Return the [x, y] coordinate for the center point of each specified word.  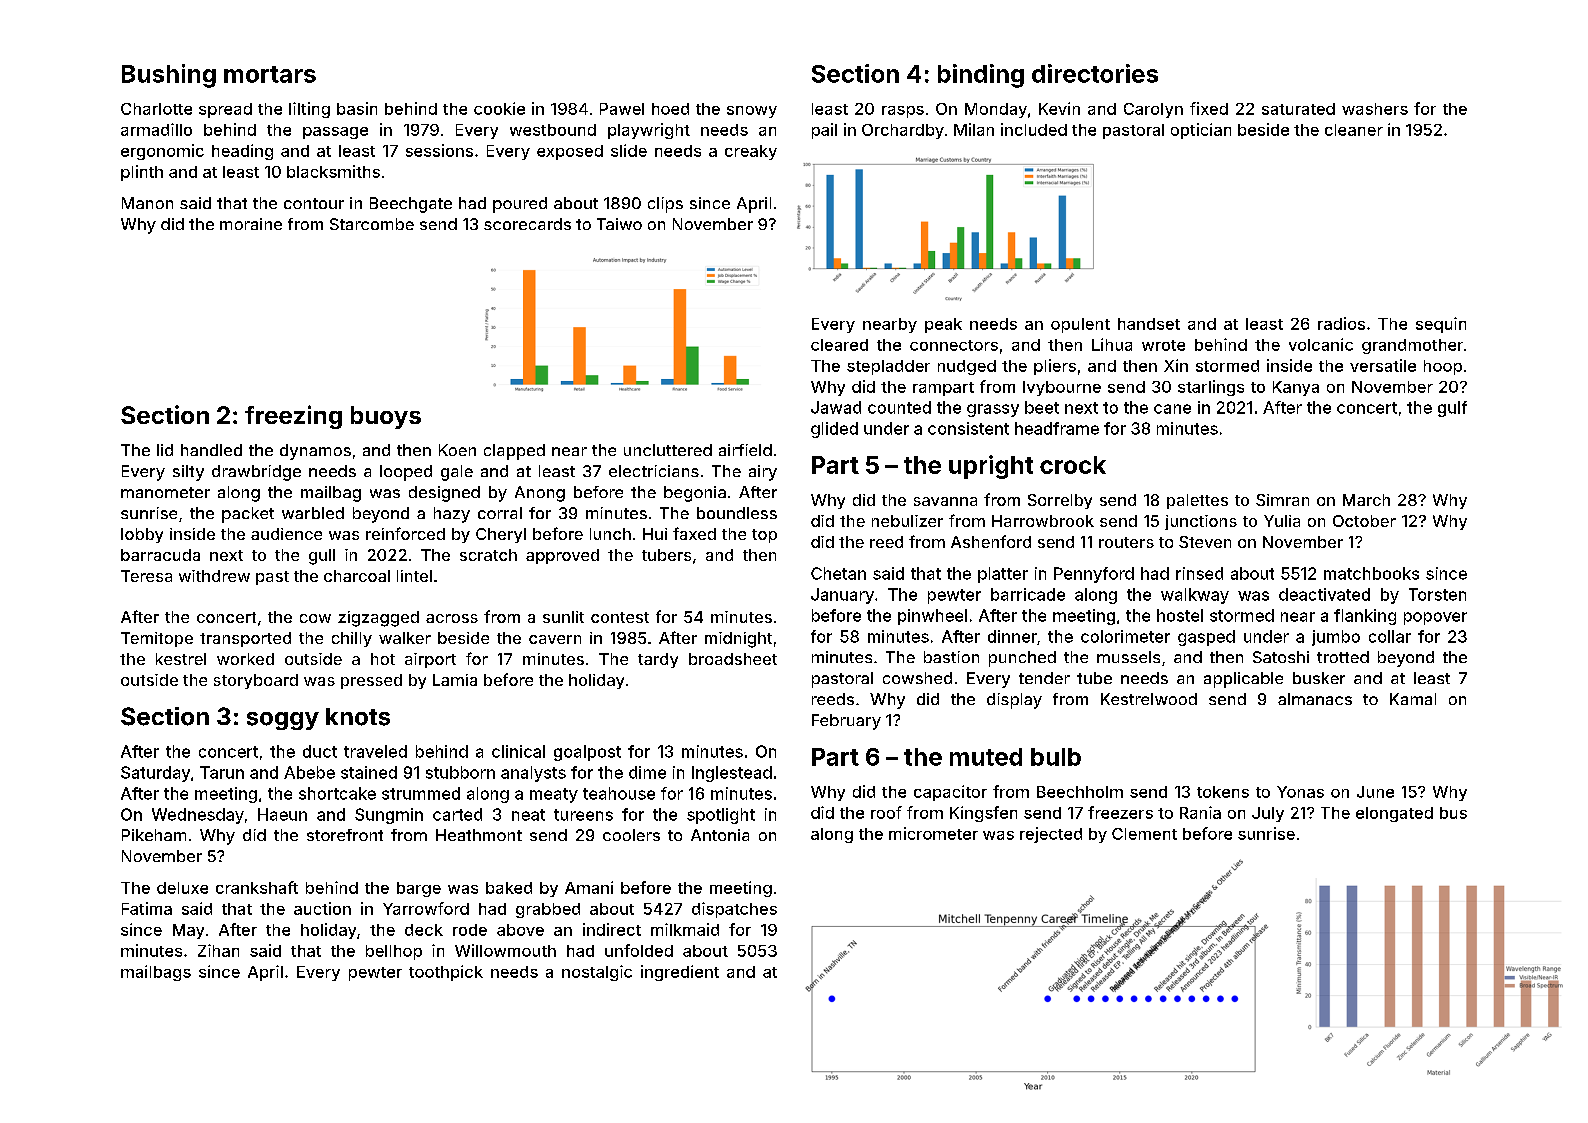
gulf [1452, 409]
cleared [839, 345]
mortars [270, 74]
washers [1375, 109]
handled [211, 450]
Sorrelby [1060, 501]
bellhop [394, 952]
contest [620, 617]
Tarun [222, 772]
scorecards [527, 224]
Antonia [720, 835]
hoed [670, 109]
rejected [1051, 835]
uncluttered [668, 450]
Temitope [157, 639]
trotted [1343, 657]
